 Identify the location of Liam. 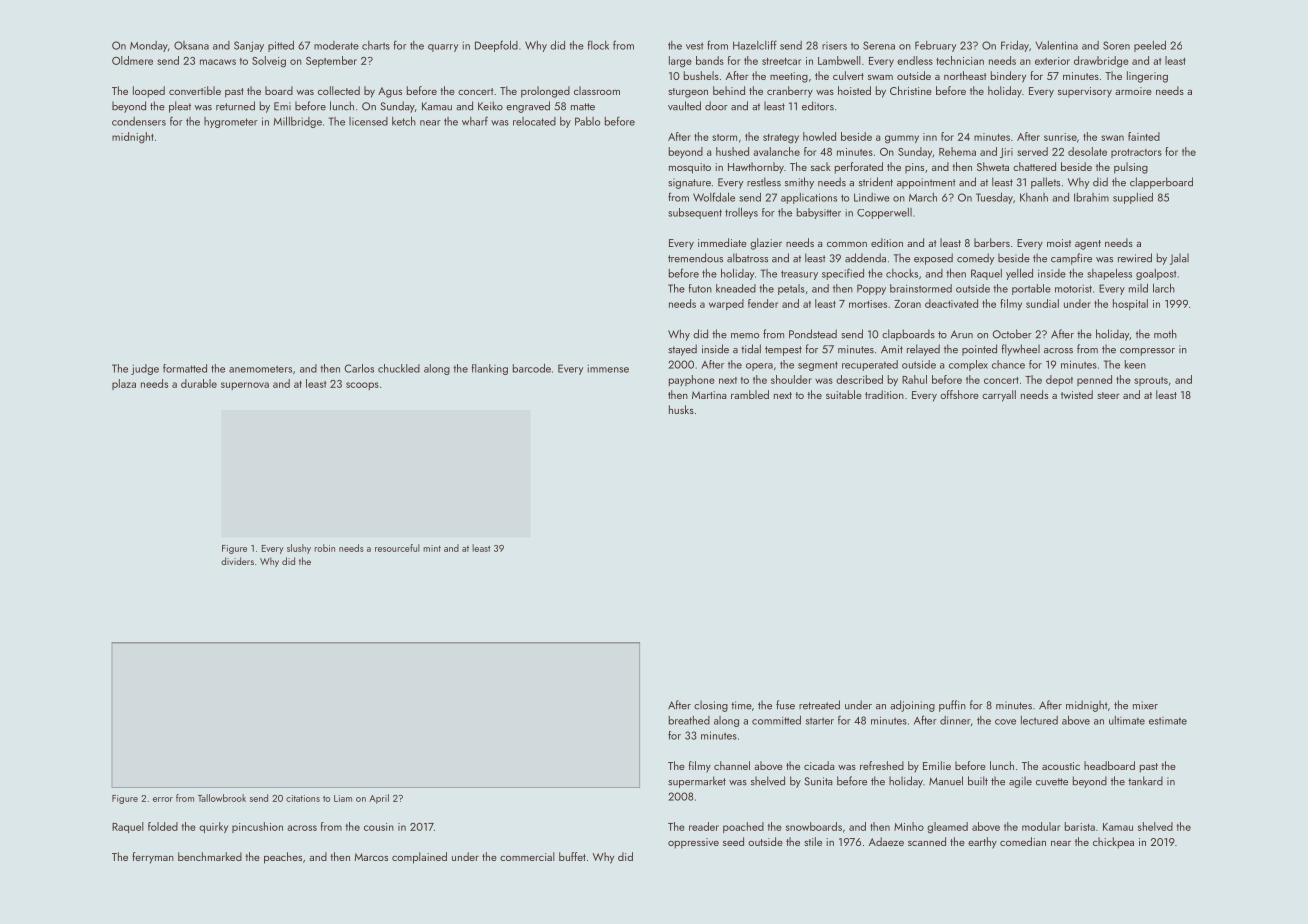
(343, 798).
